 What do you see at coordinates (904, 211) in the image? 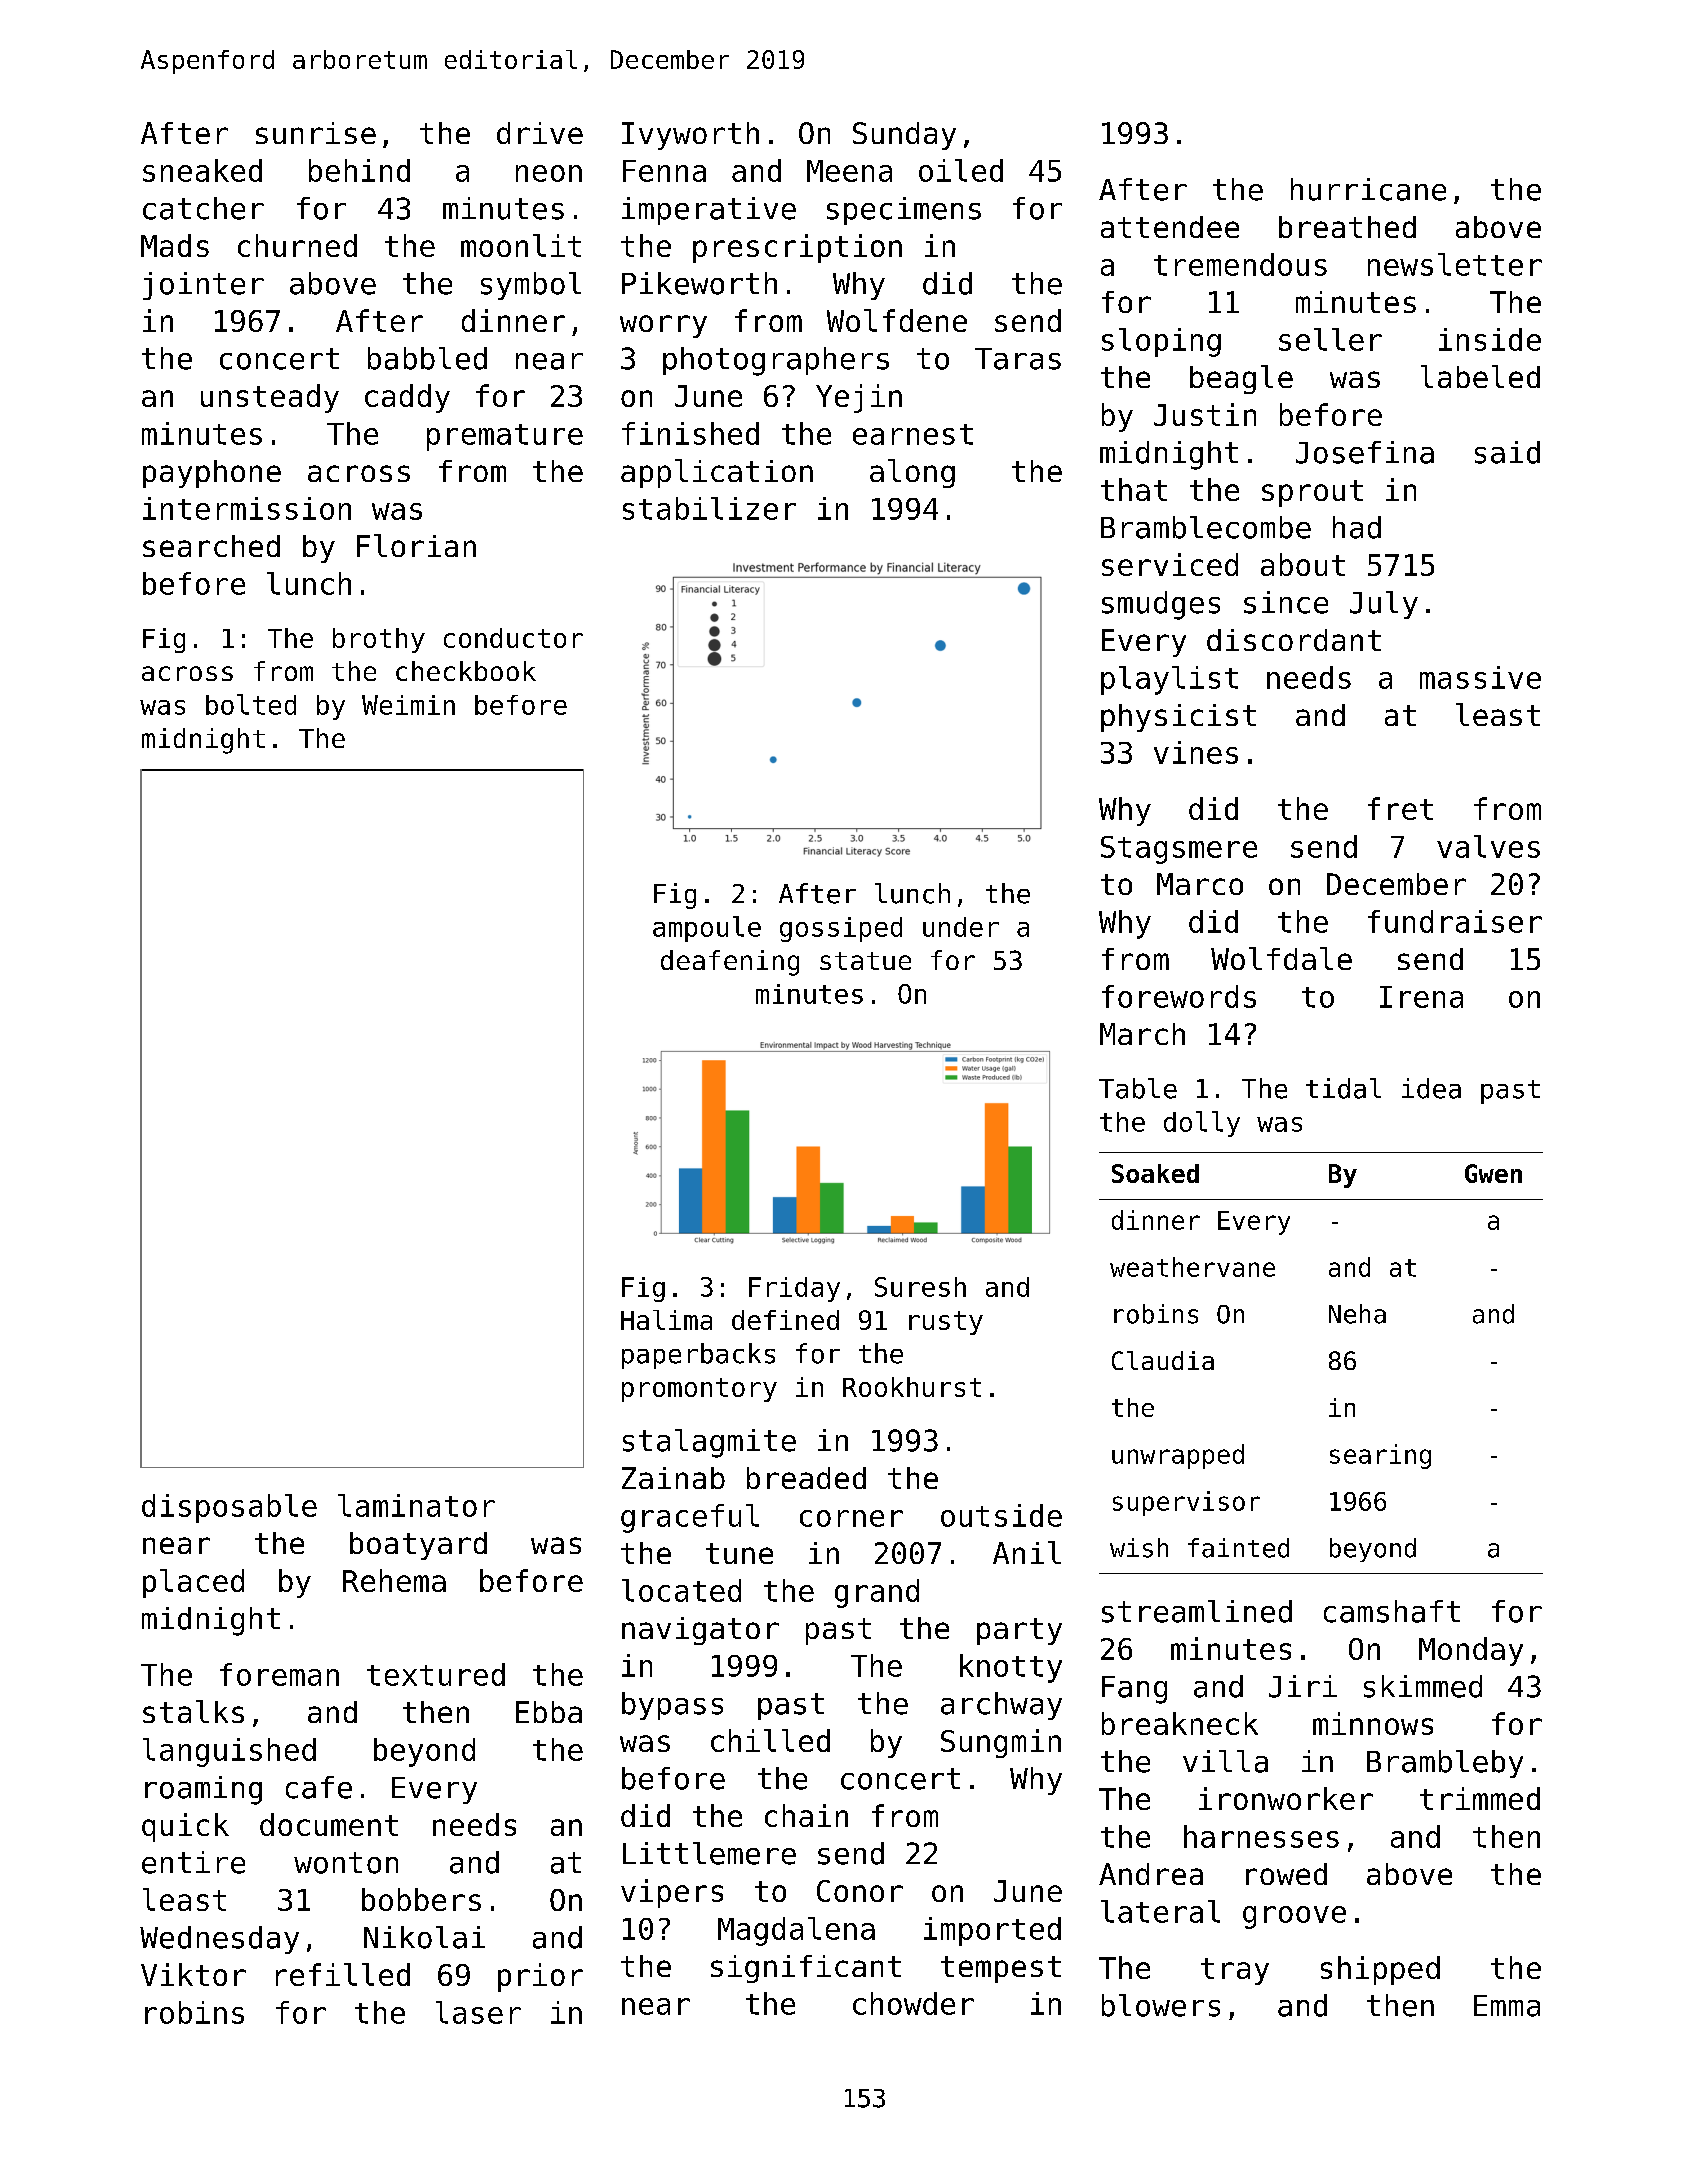
I see `specimens` at bounding box center [904, 211].
